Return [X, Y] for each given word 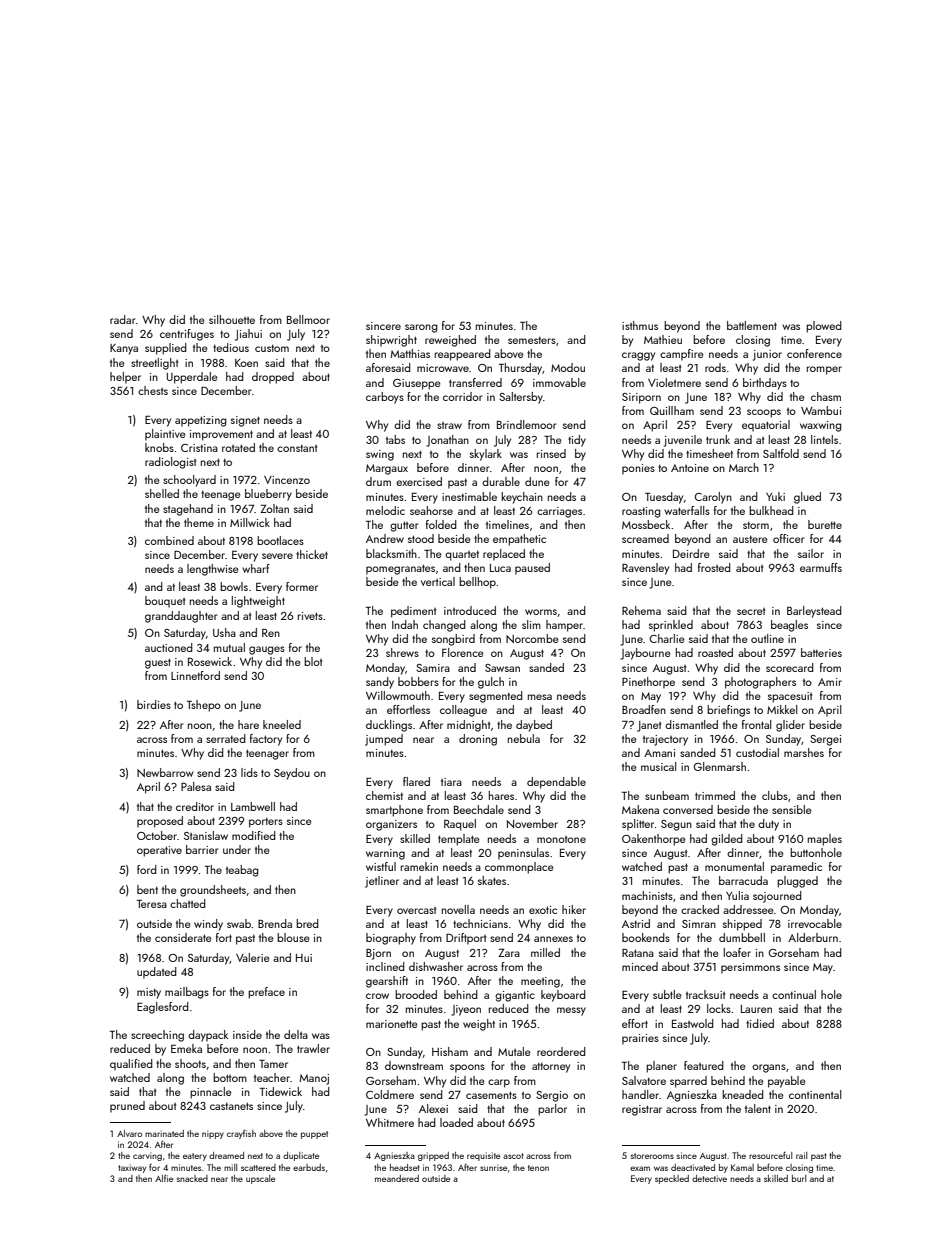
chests [153, 390]
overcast [416, 910]
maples [825, 840]
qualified [131, 1065]
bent [147, 889]
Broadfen [644, 709]
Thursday [520, 369]
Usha [224, 632]
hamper [564, 626]
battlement [752, 325]
